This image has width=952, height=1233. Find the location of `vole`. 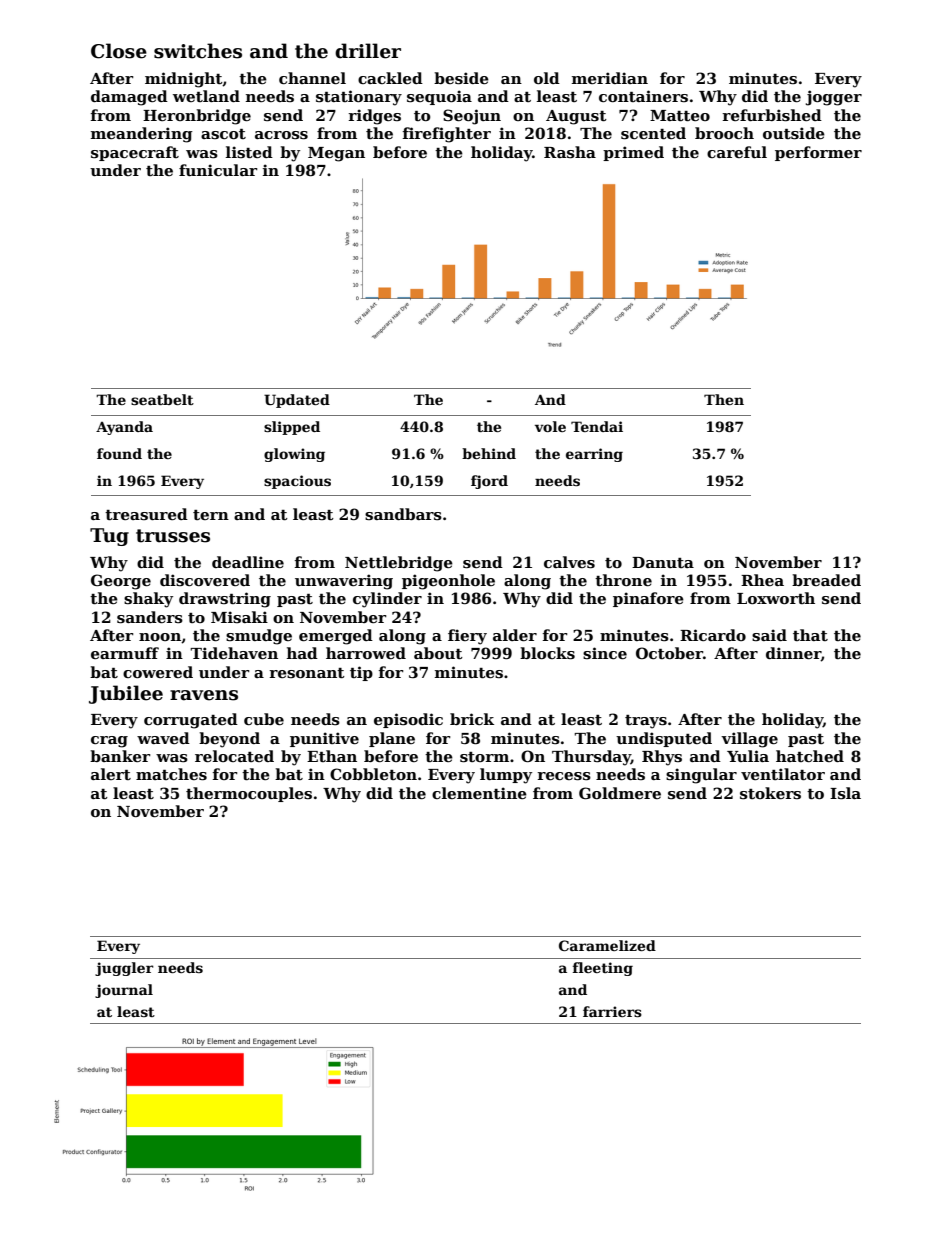

vole is located at coordinates (550, 426).
